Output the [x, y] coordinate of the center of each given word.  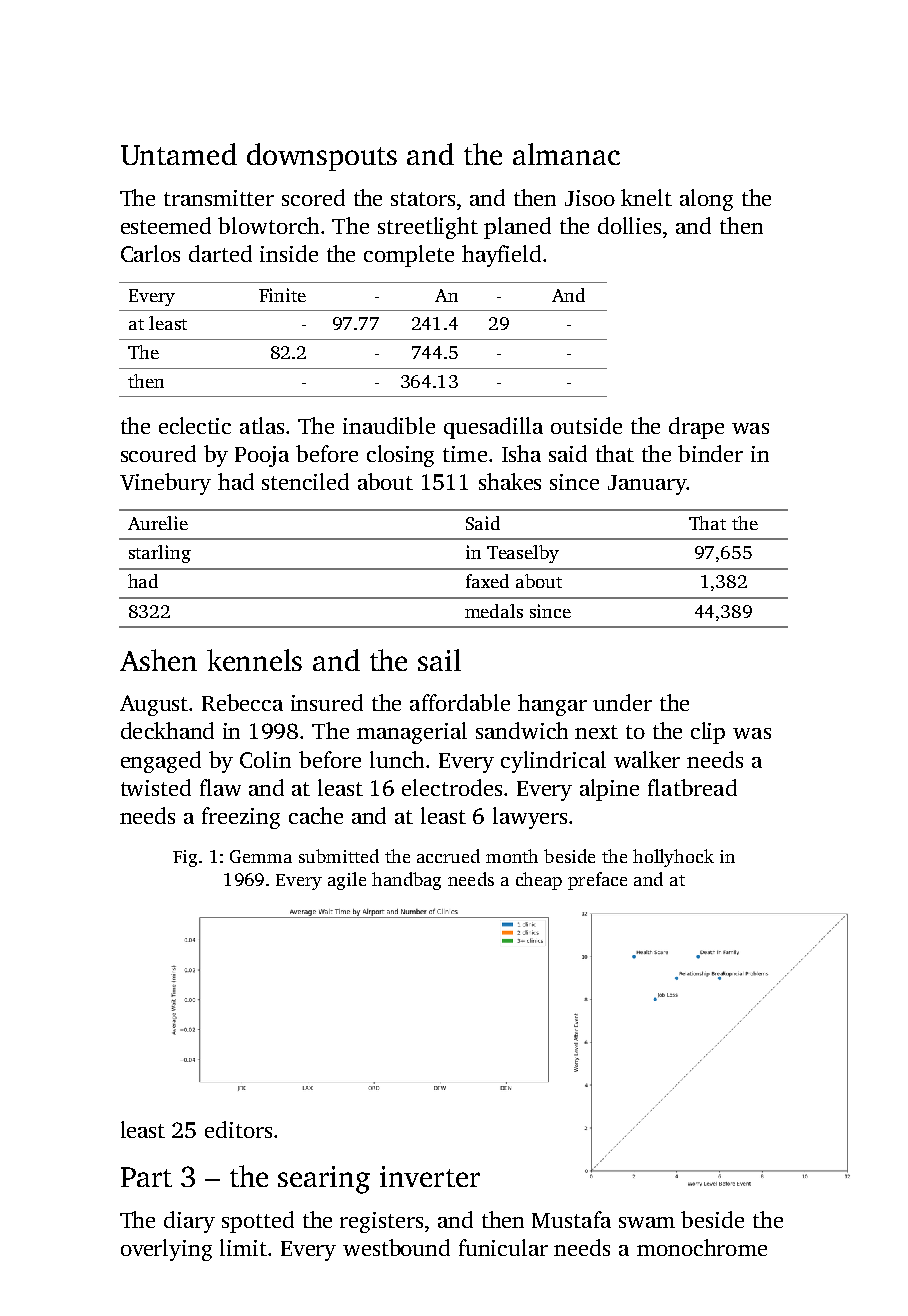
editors [238, 1129]
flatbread [692, 787]
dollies [629, 225]
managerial [412, 733]
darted [220, 253]
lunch [397, 759]
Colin [265, 759]
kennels [254, 660]
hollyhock [673, 858]
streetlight [428, 228]
